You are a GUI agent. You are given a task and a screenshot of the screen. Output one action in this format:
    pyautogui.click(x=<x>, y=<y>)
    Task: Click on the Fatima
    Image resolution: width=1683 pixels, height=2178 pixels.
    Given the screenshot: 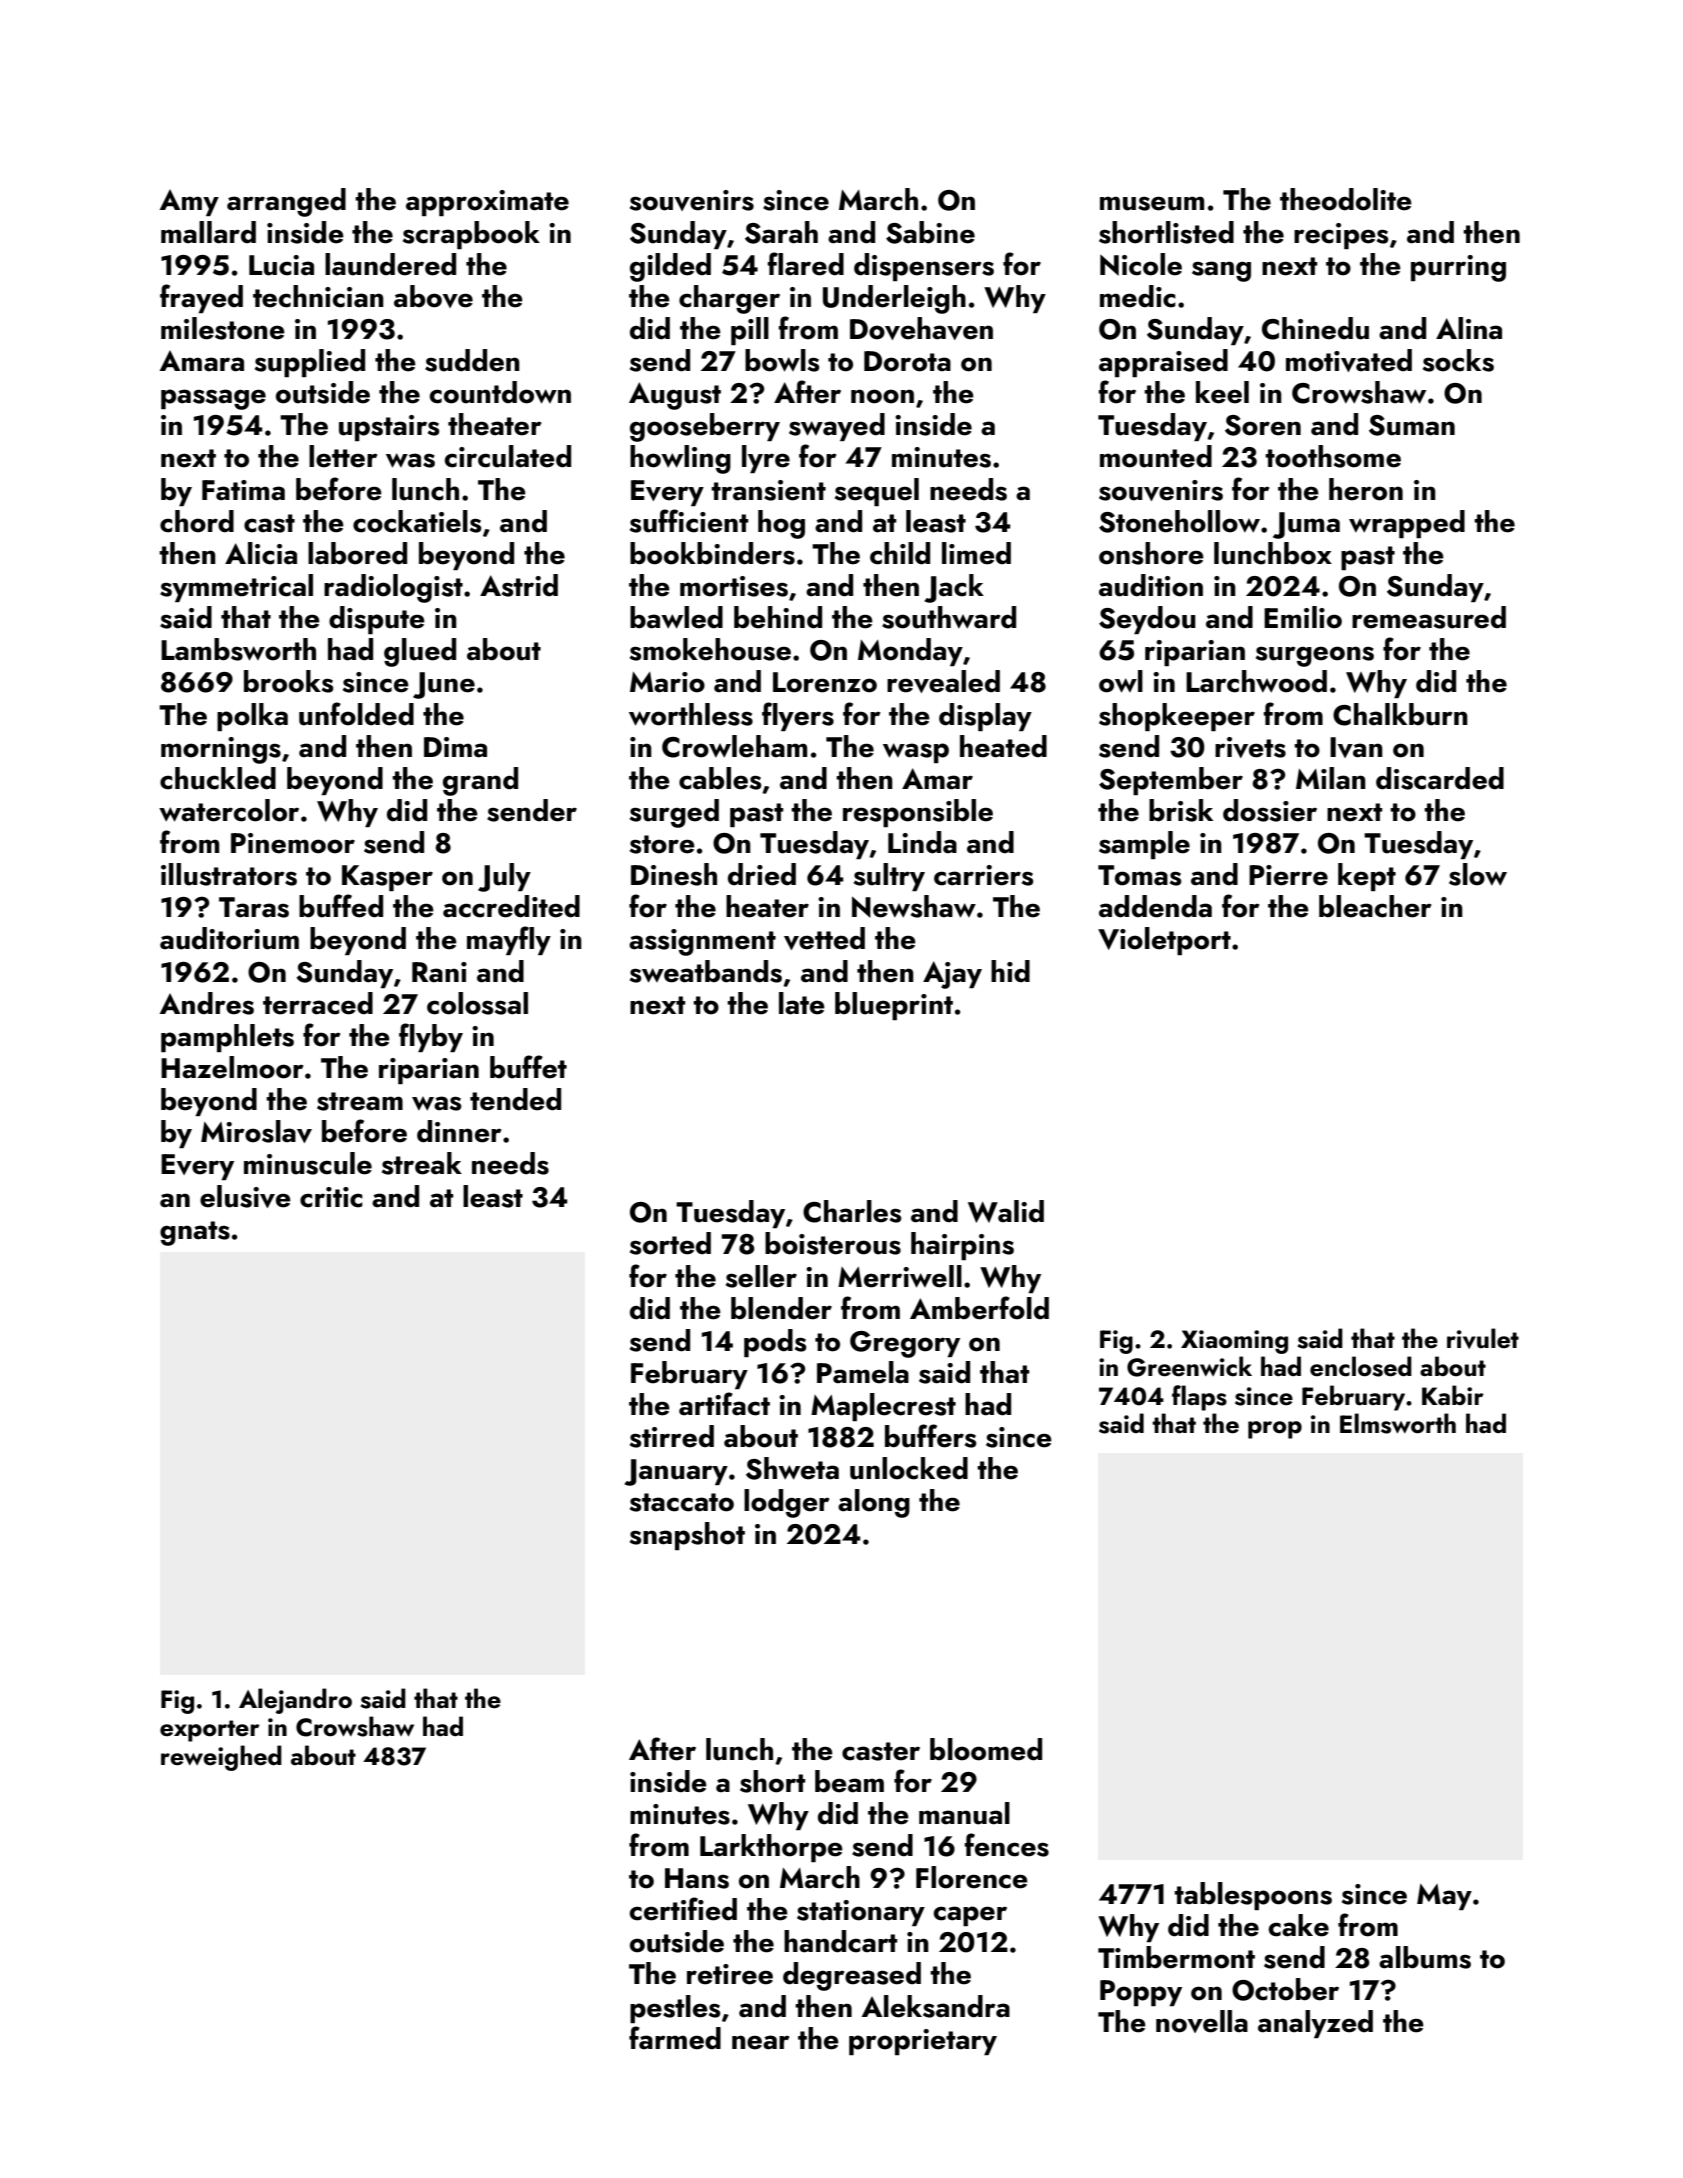 What is the action you would take?
    pyautogui.click(x=243, y=490)
